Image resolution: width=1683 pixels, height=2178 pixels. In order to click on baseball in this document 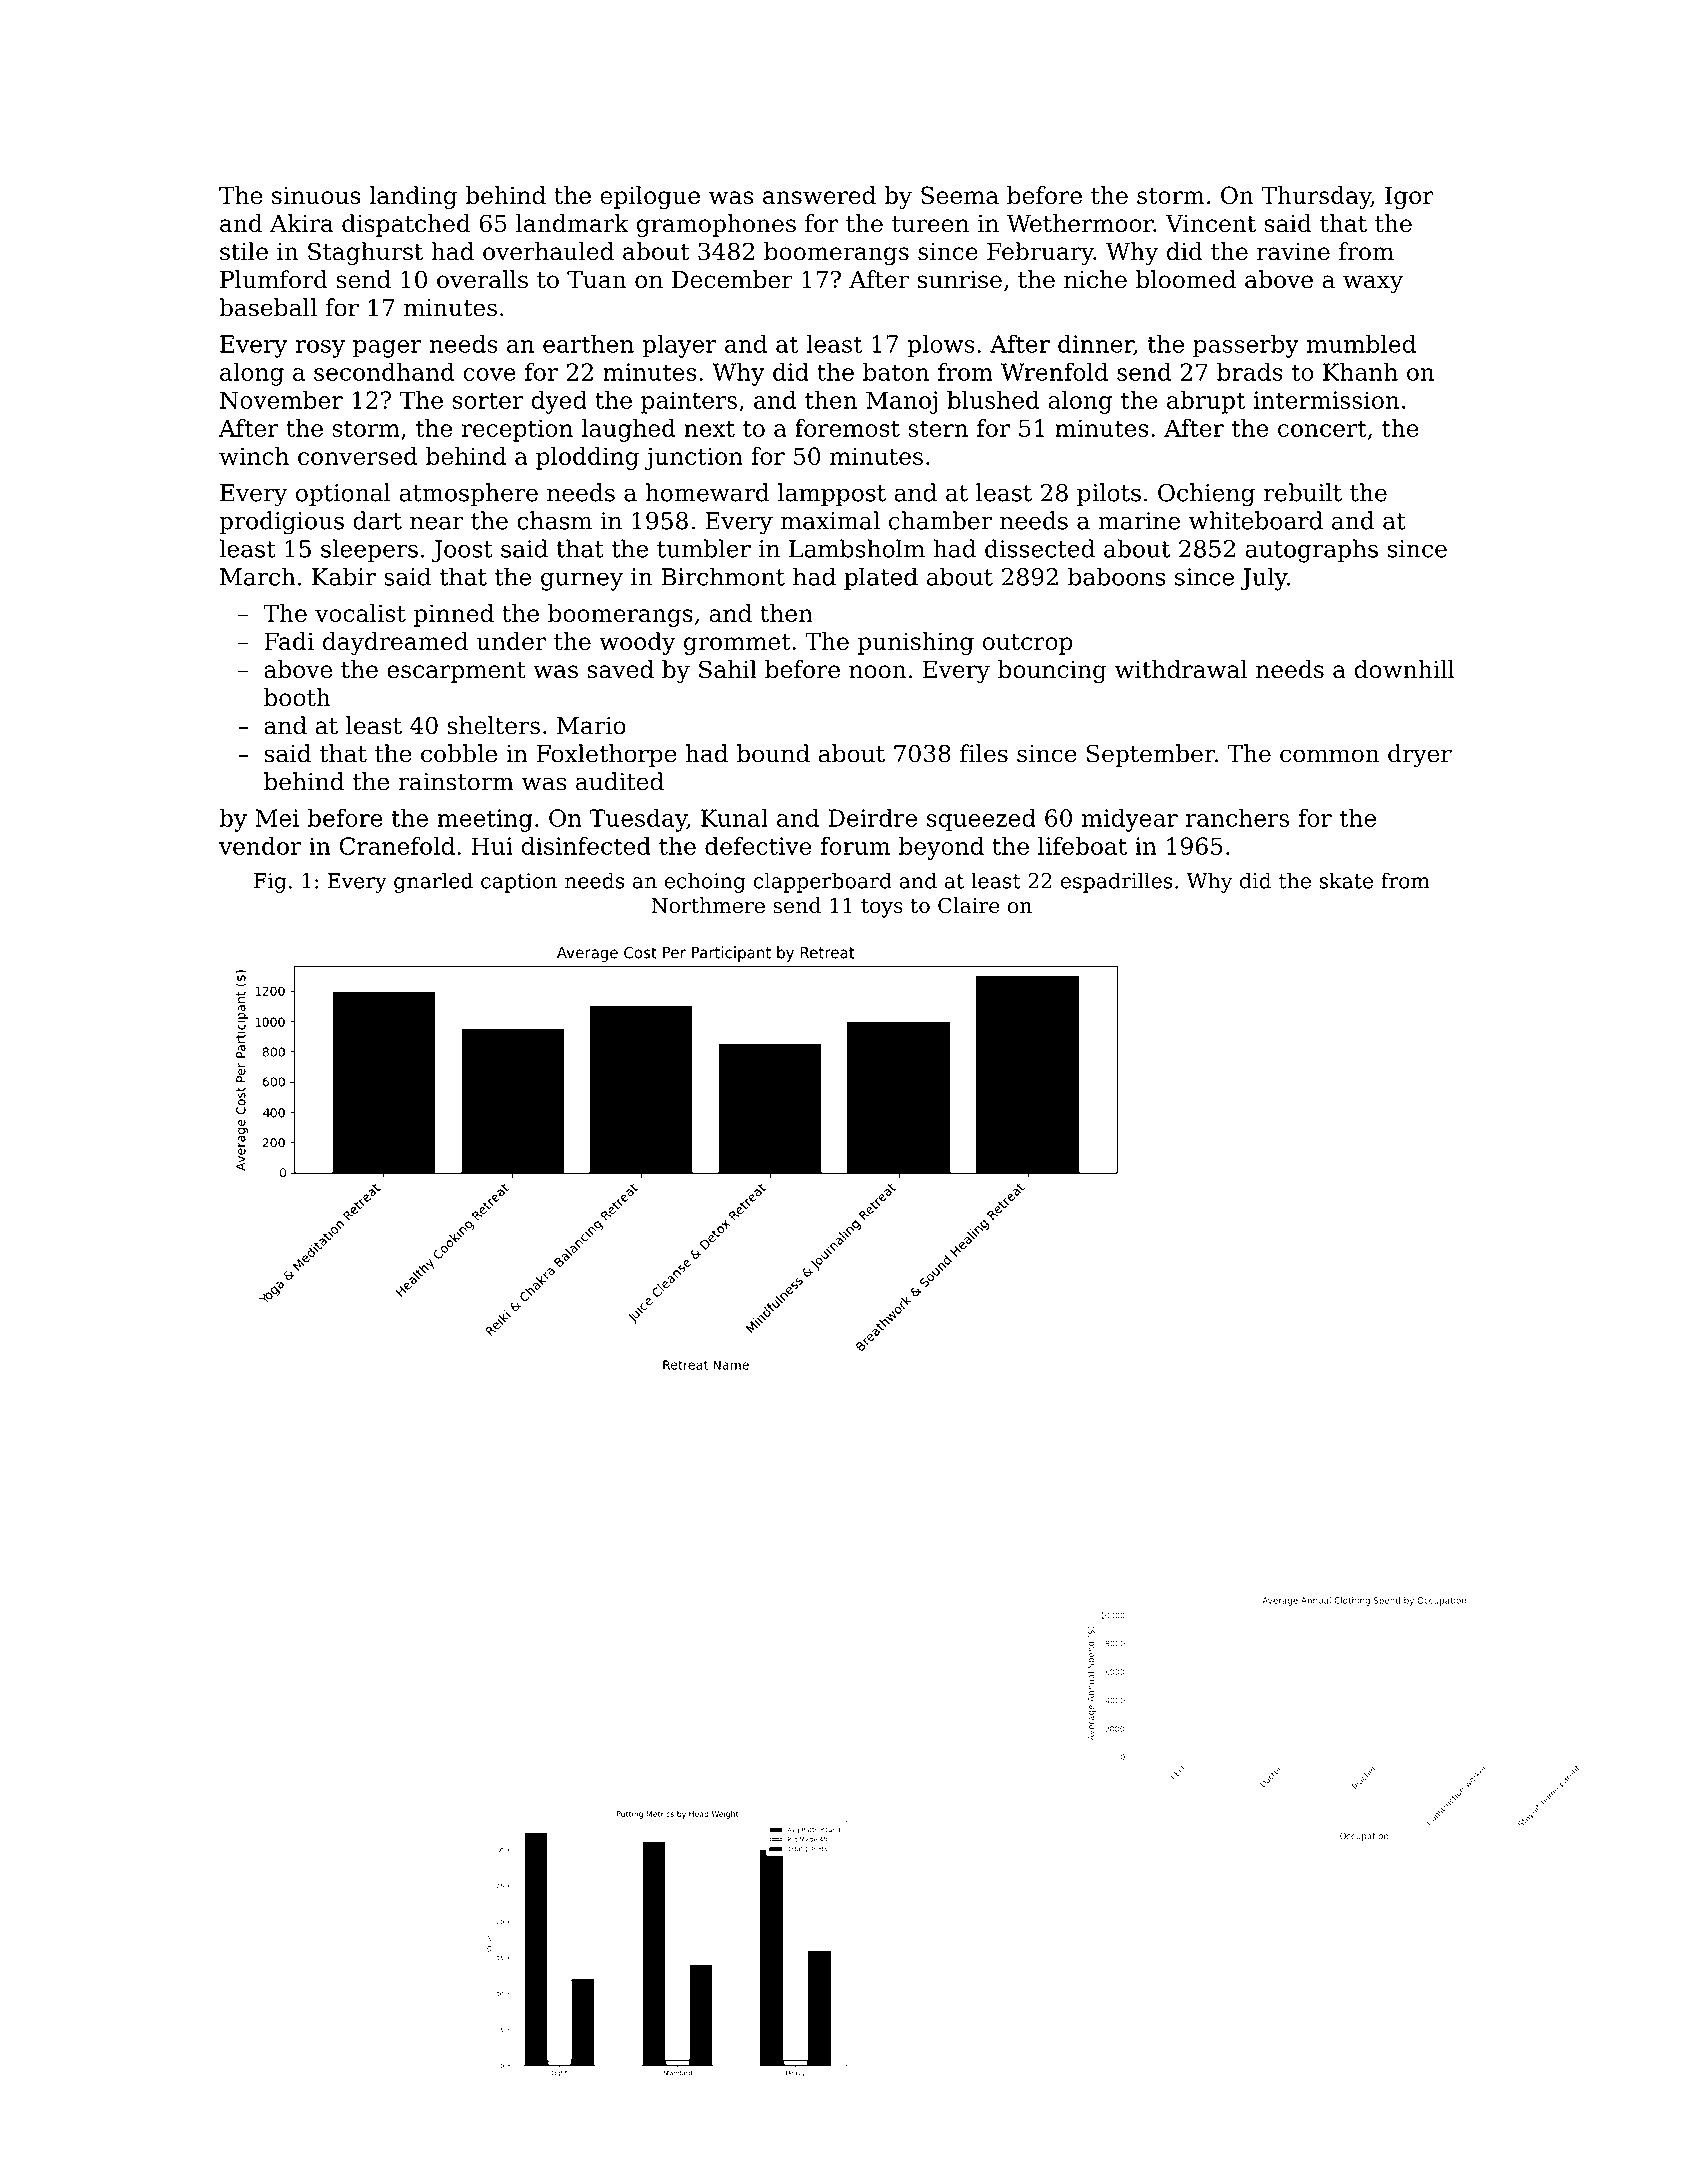, I will do `click(268, 307)`.
